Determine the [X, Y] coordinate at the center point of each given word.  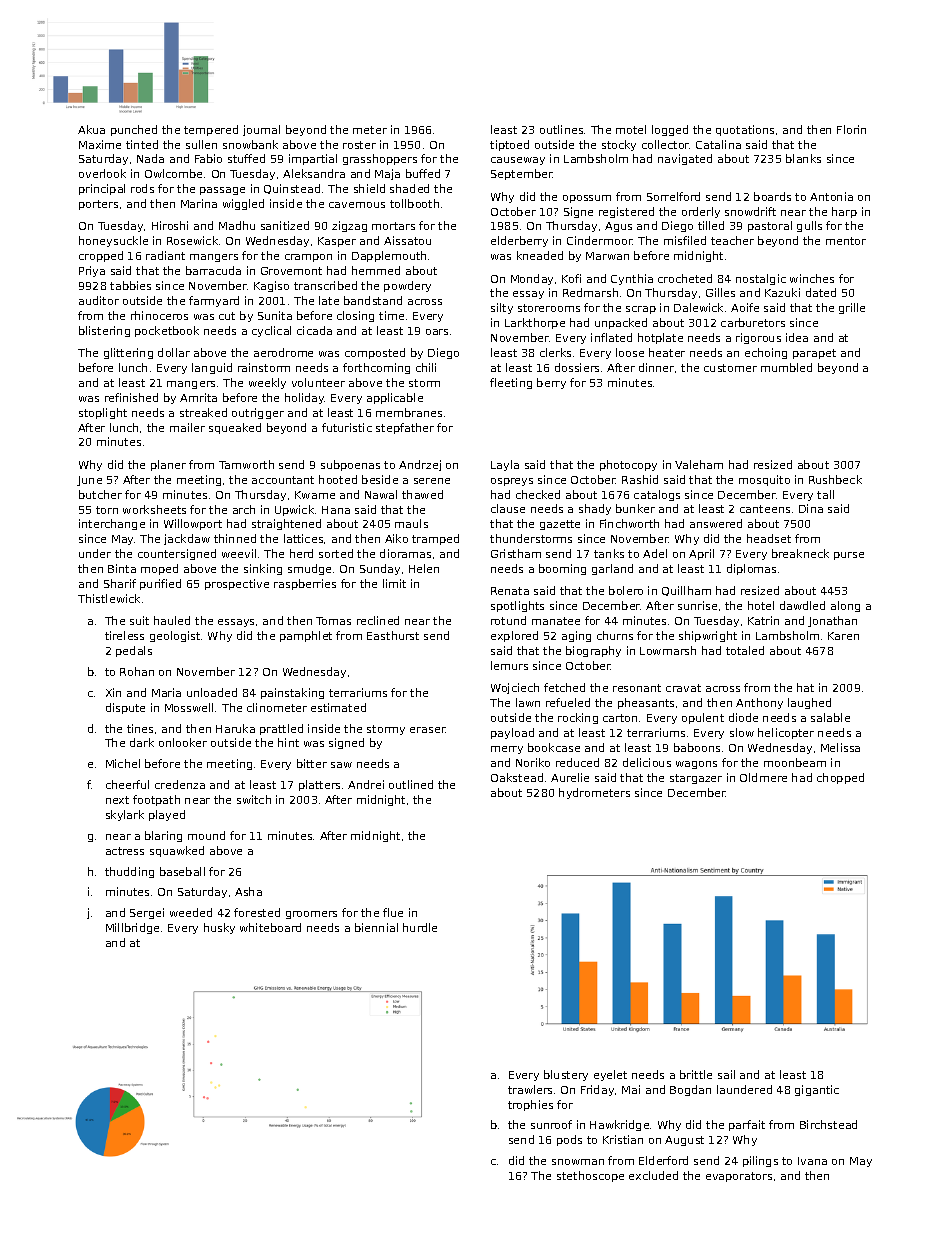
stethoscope [590, 1176]
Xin [113, 692]
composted [375, 353]
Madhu [237, 225]
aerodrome [283, 352]
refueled [568, 702]
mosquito [764, 480]
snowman [578, 1162]
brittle [696, 1074]
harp [844, 212]
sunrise [697, 605]
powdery [407, 286]
